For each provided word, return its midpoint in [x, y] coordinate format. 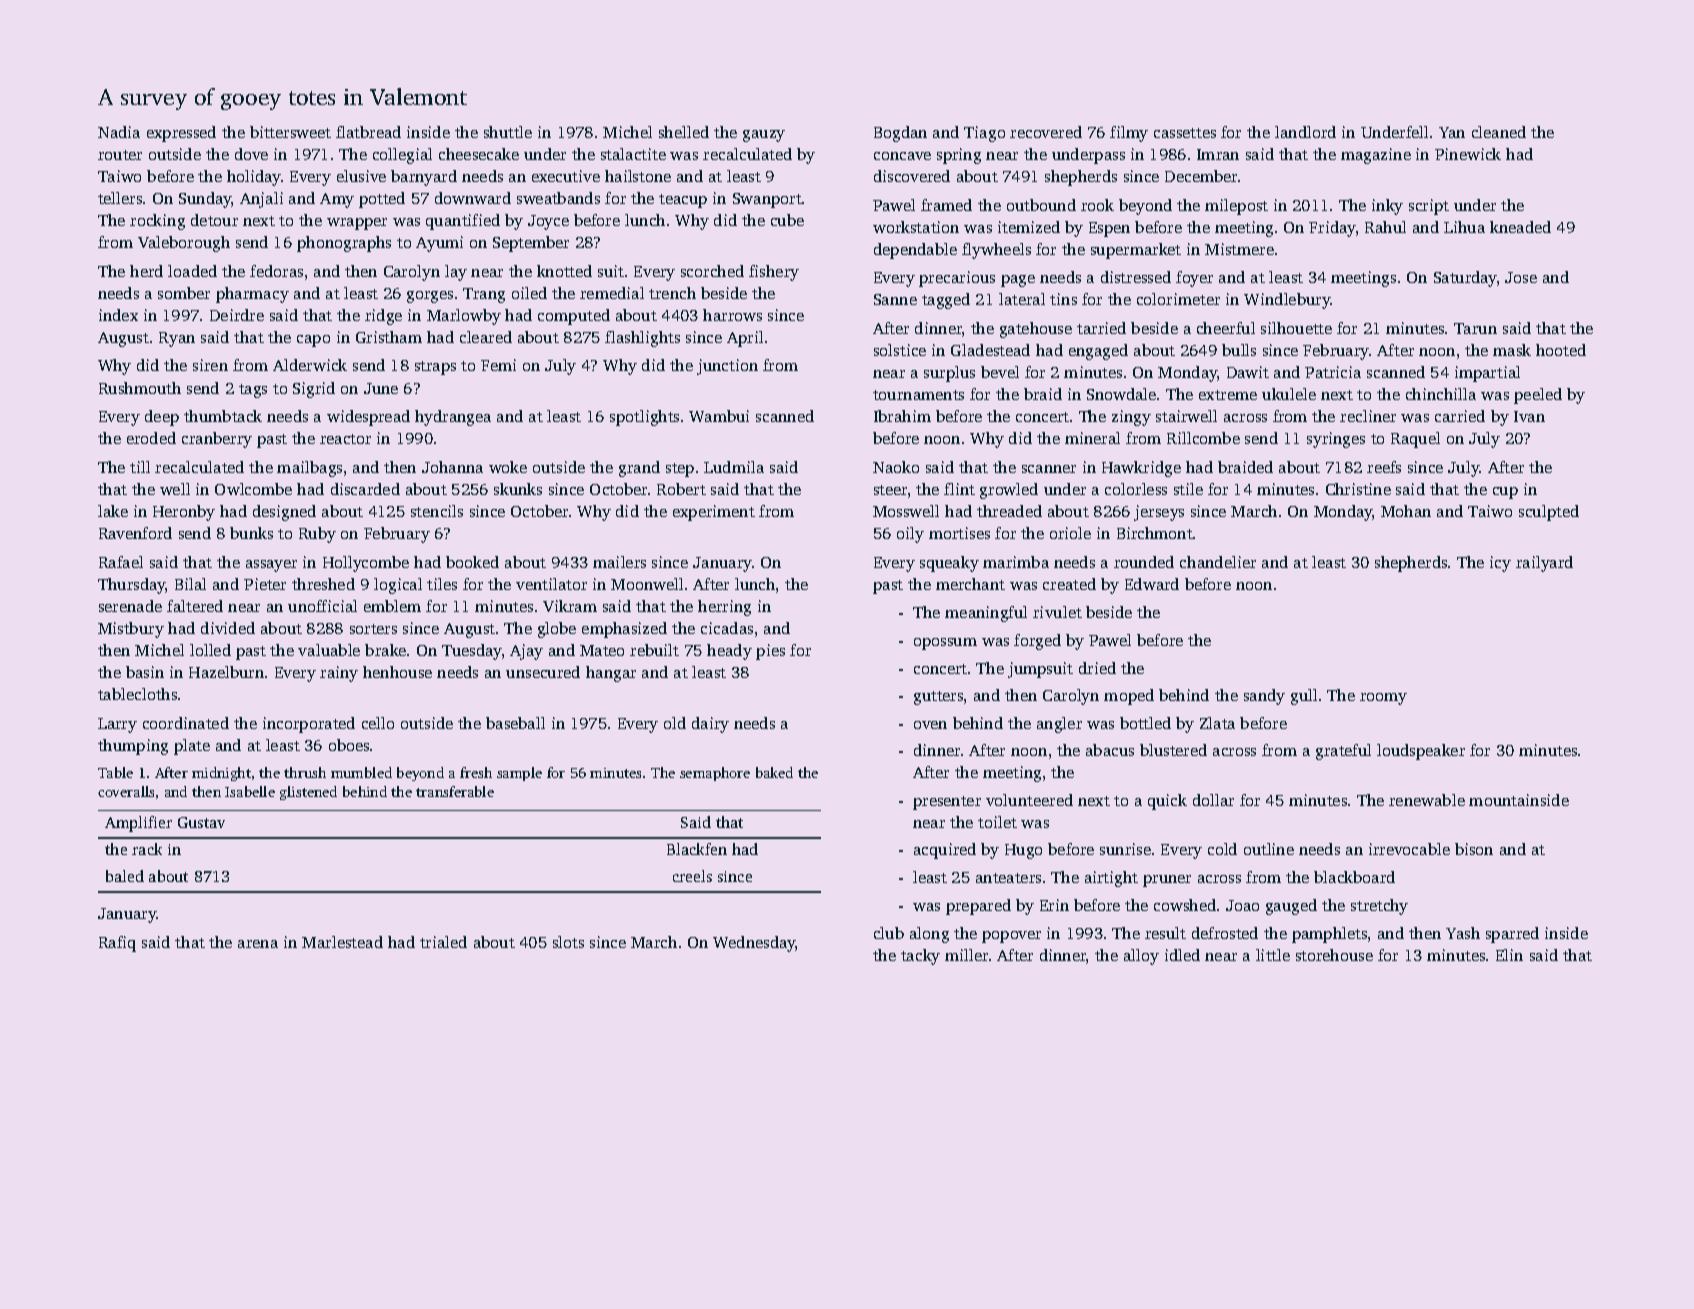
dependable [915, 251]
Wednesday [754, 944]
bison [1474, 849]
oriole [1070, 533]
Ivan [1529, 416]
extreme [1228, 395]
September [531, 244]
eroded [151, 438]
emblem [392, 606]
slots [568, 942]
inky [1387, 207]
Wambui [719, 416]
